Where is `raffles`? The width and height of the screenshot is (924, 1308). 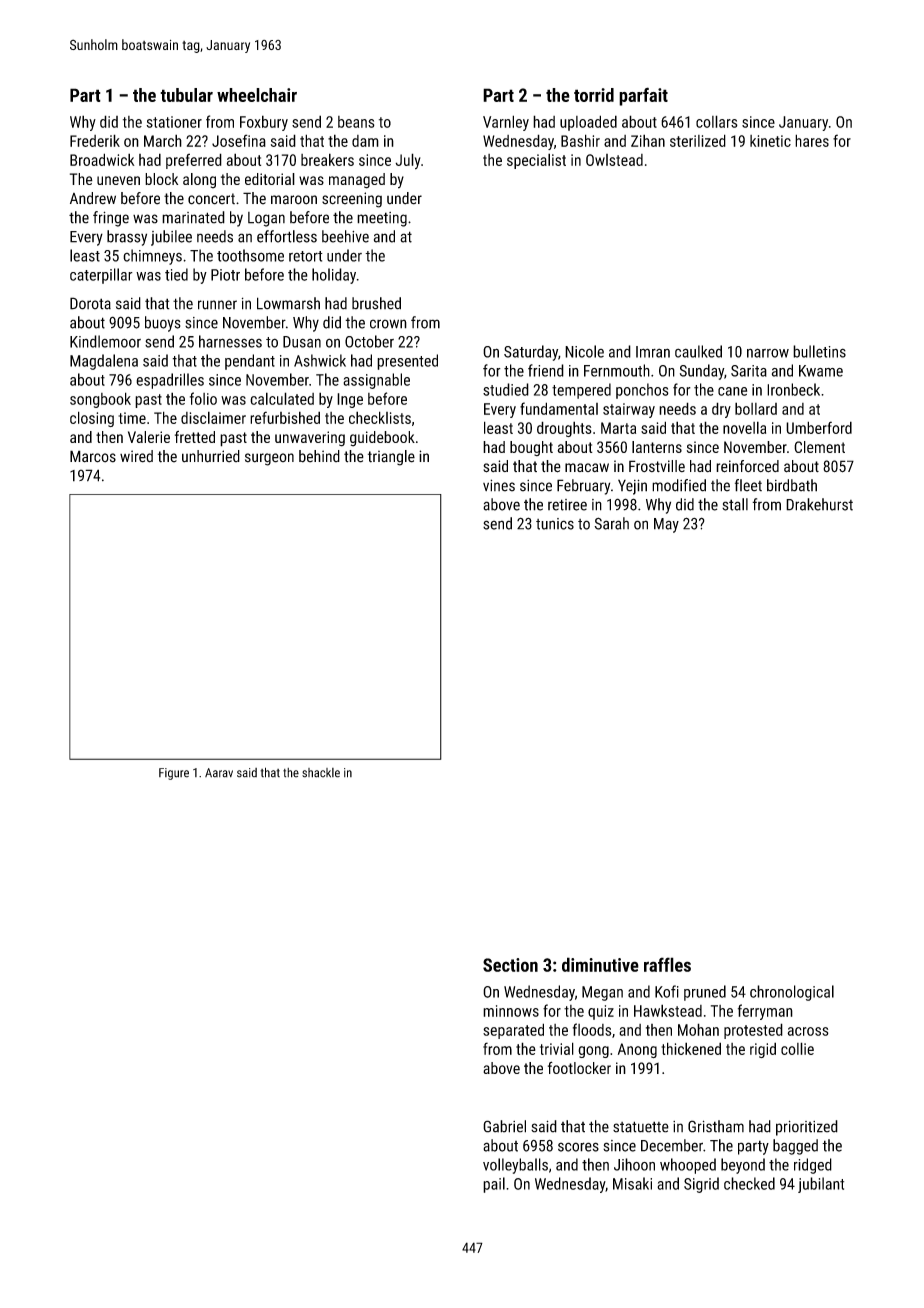 raffles is located at coordinates (667, 964).
